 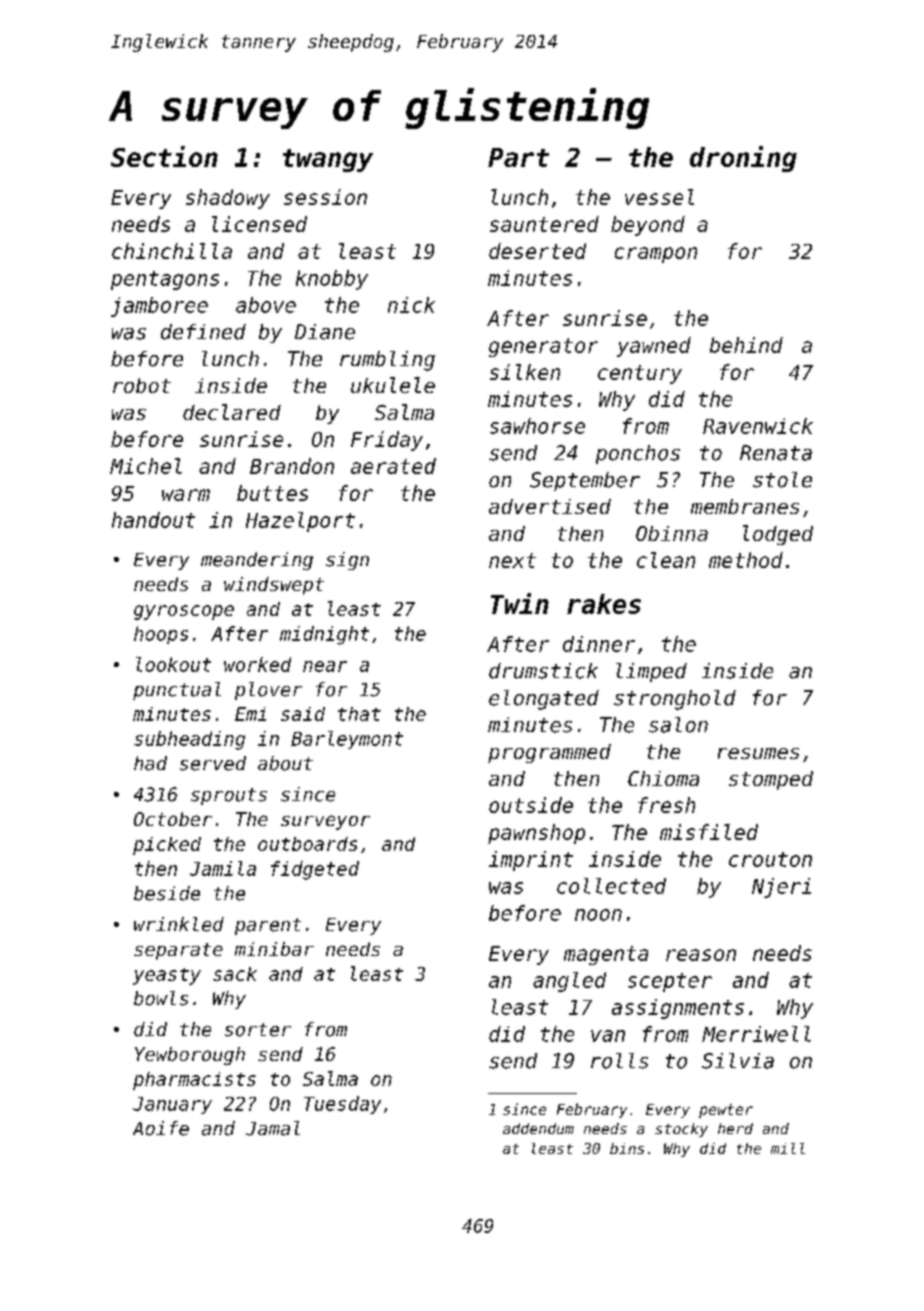 I want to click on October, so click(x=173, y=819).
